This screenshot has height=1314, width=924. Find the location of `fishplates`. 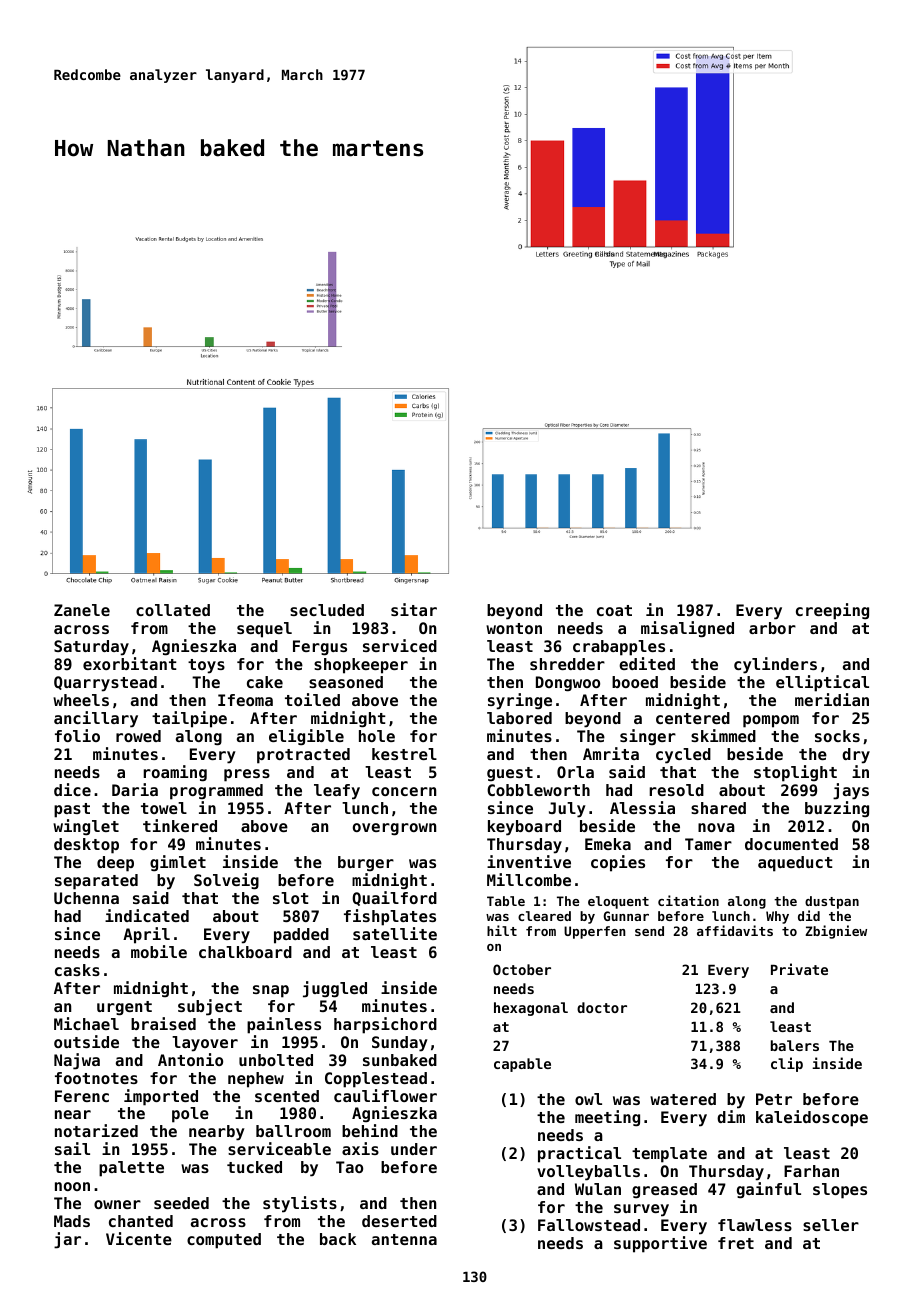

fishplates is located at coordinates (390, 917).
